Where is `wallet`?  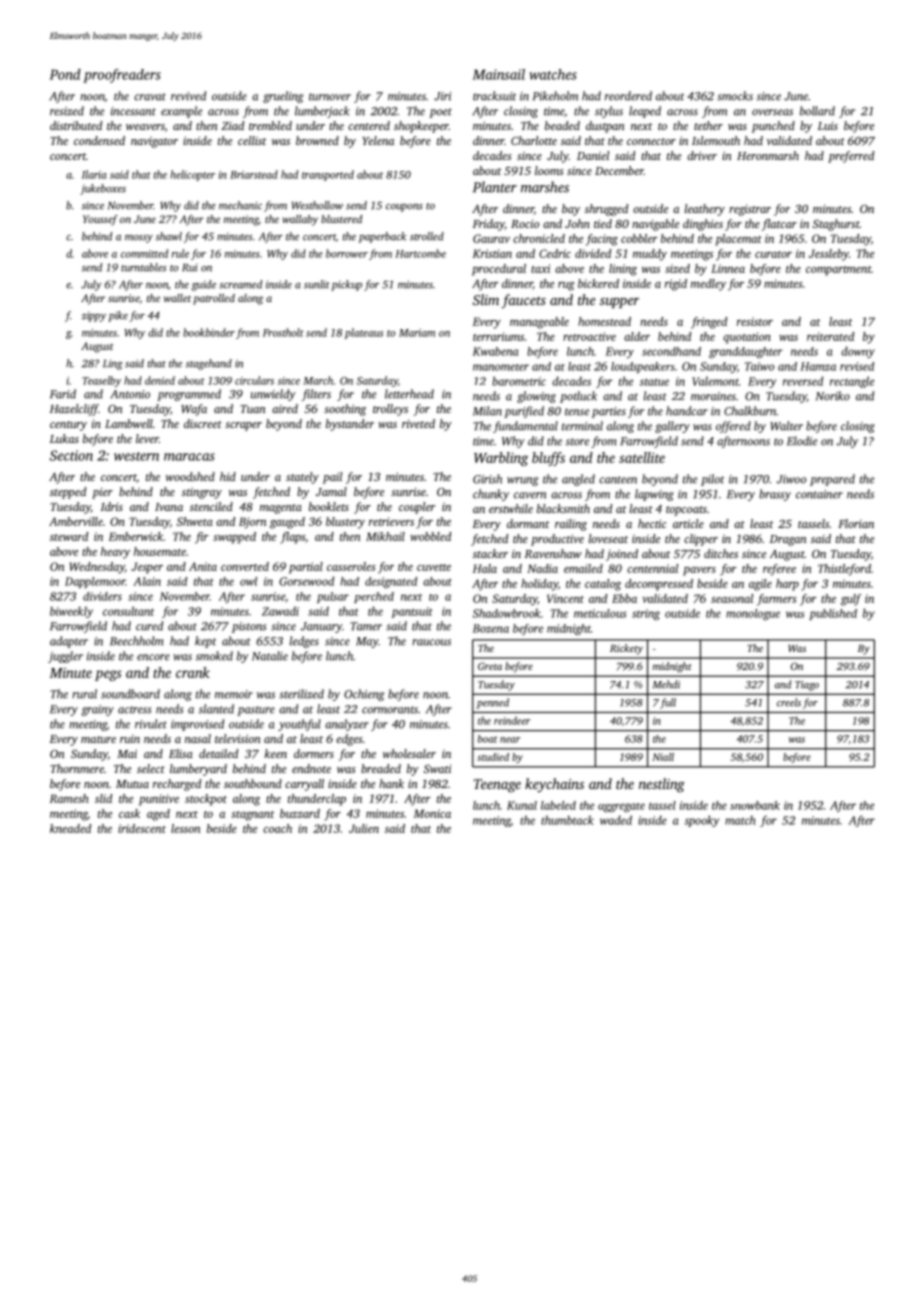 wallet is located at coordinates (177, 298).
